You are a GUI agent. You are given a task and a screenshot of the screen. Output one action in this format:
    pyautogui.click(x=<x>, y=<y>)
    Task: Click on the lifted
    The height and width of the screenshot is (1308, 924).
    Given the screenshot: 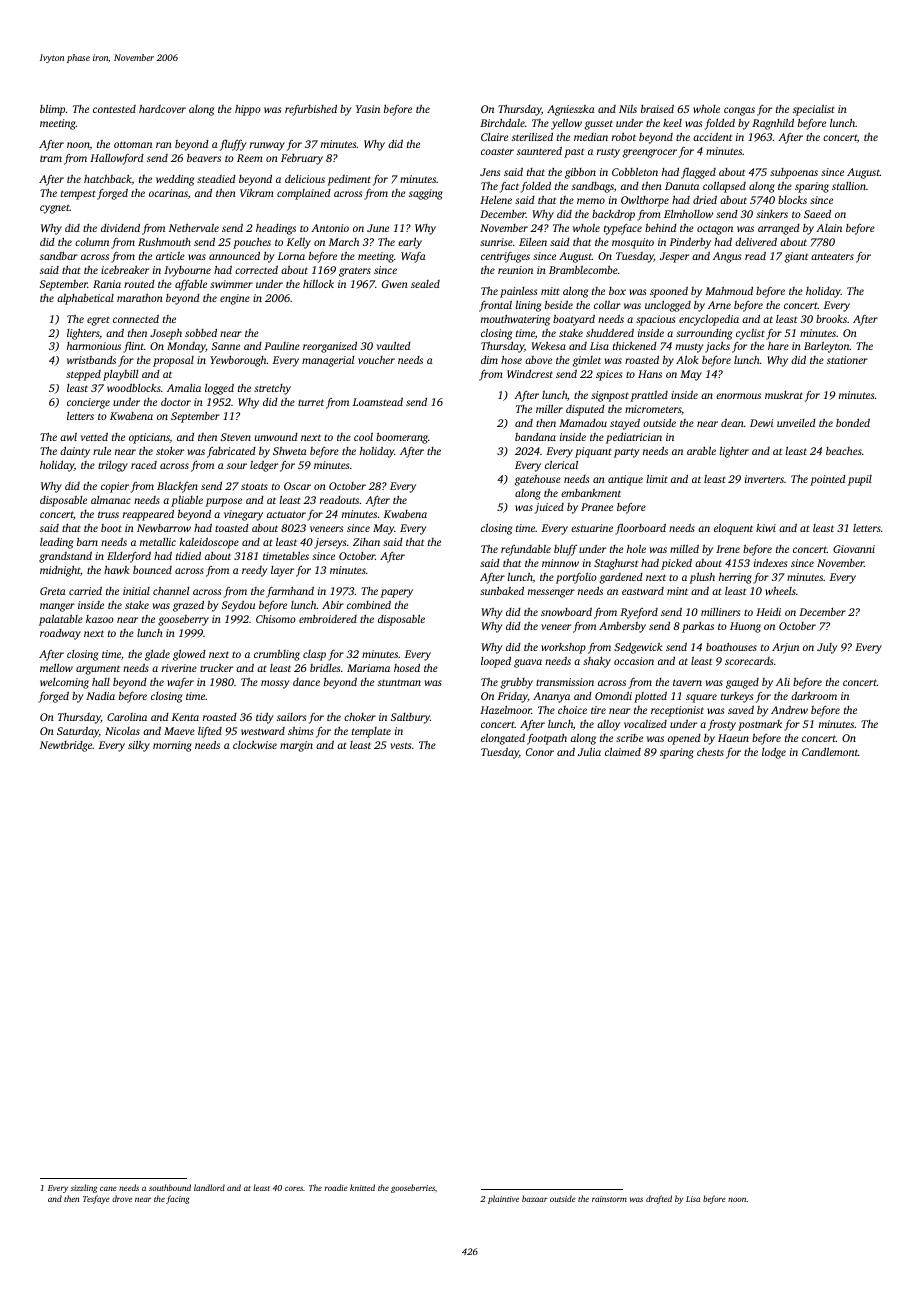 What is the action you would take?
    pyautogui.click(x=210, y=732)
